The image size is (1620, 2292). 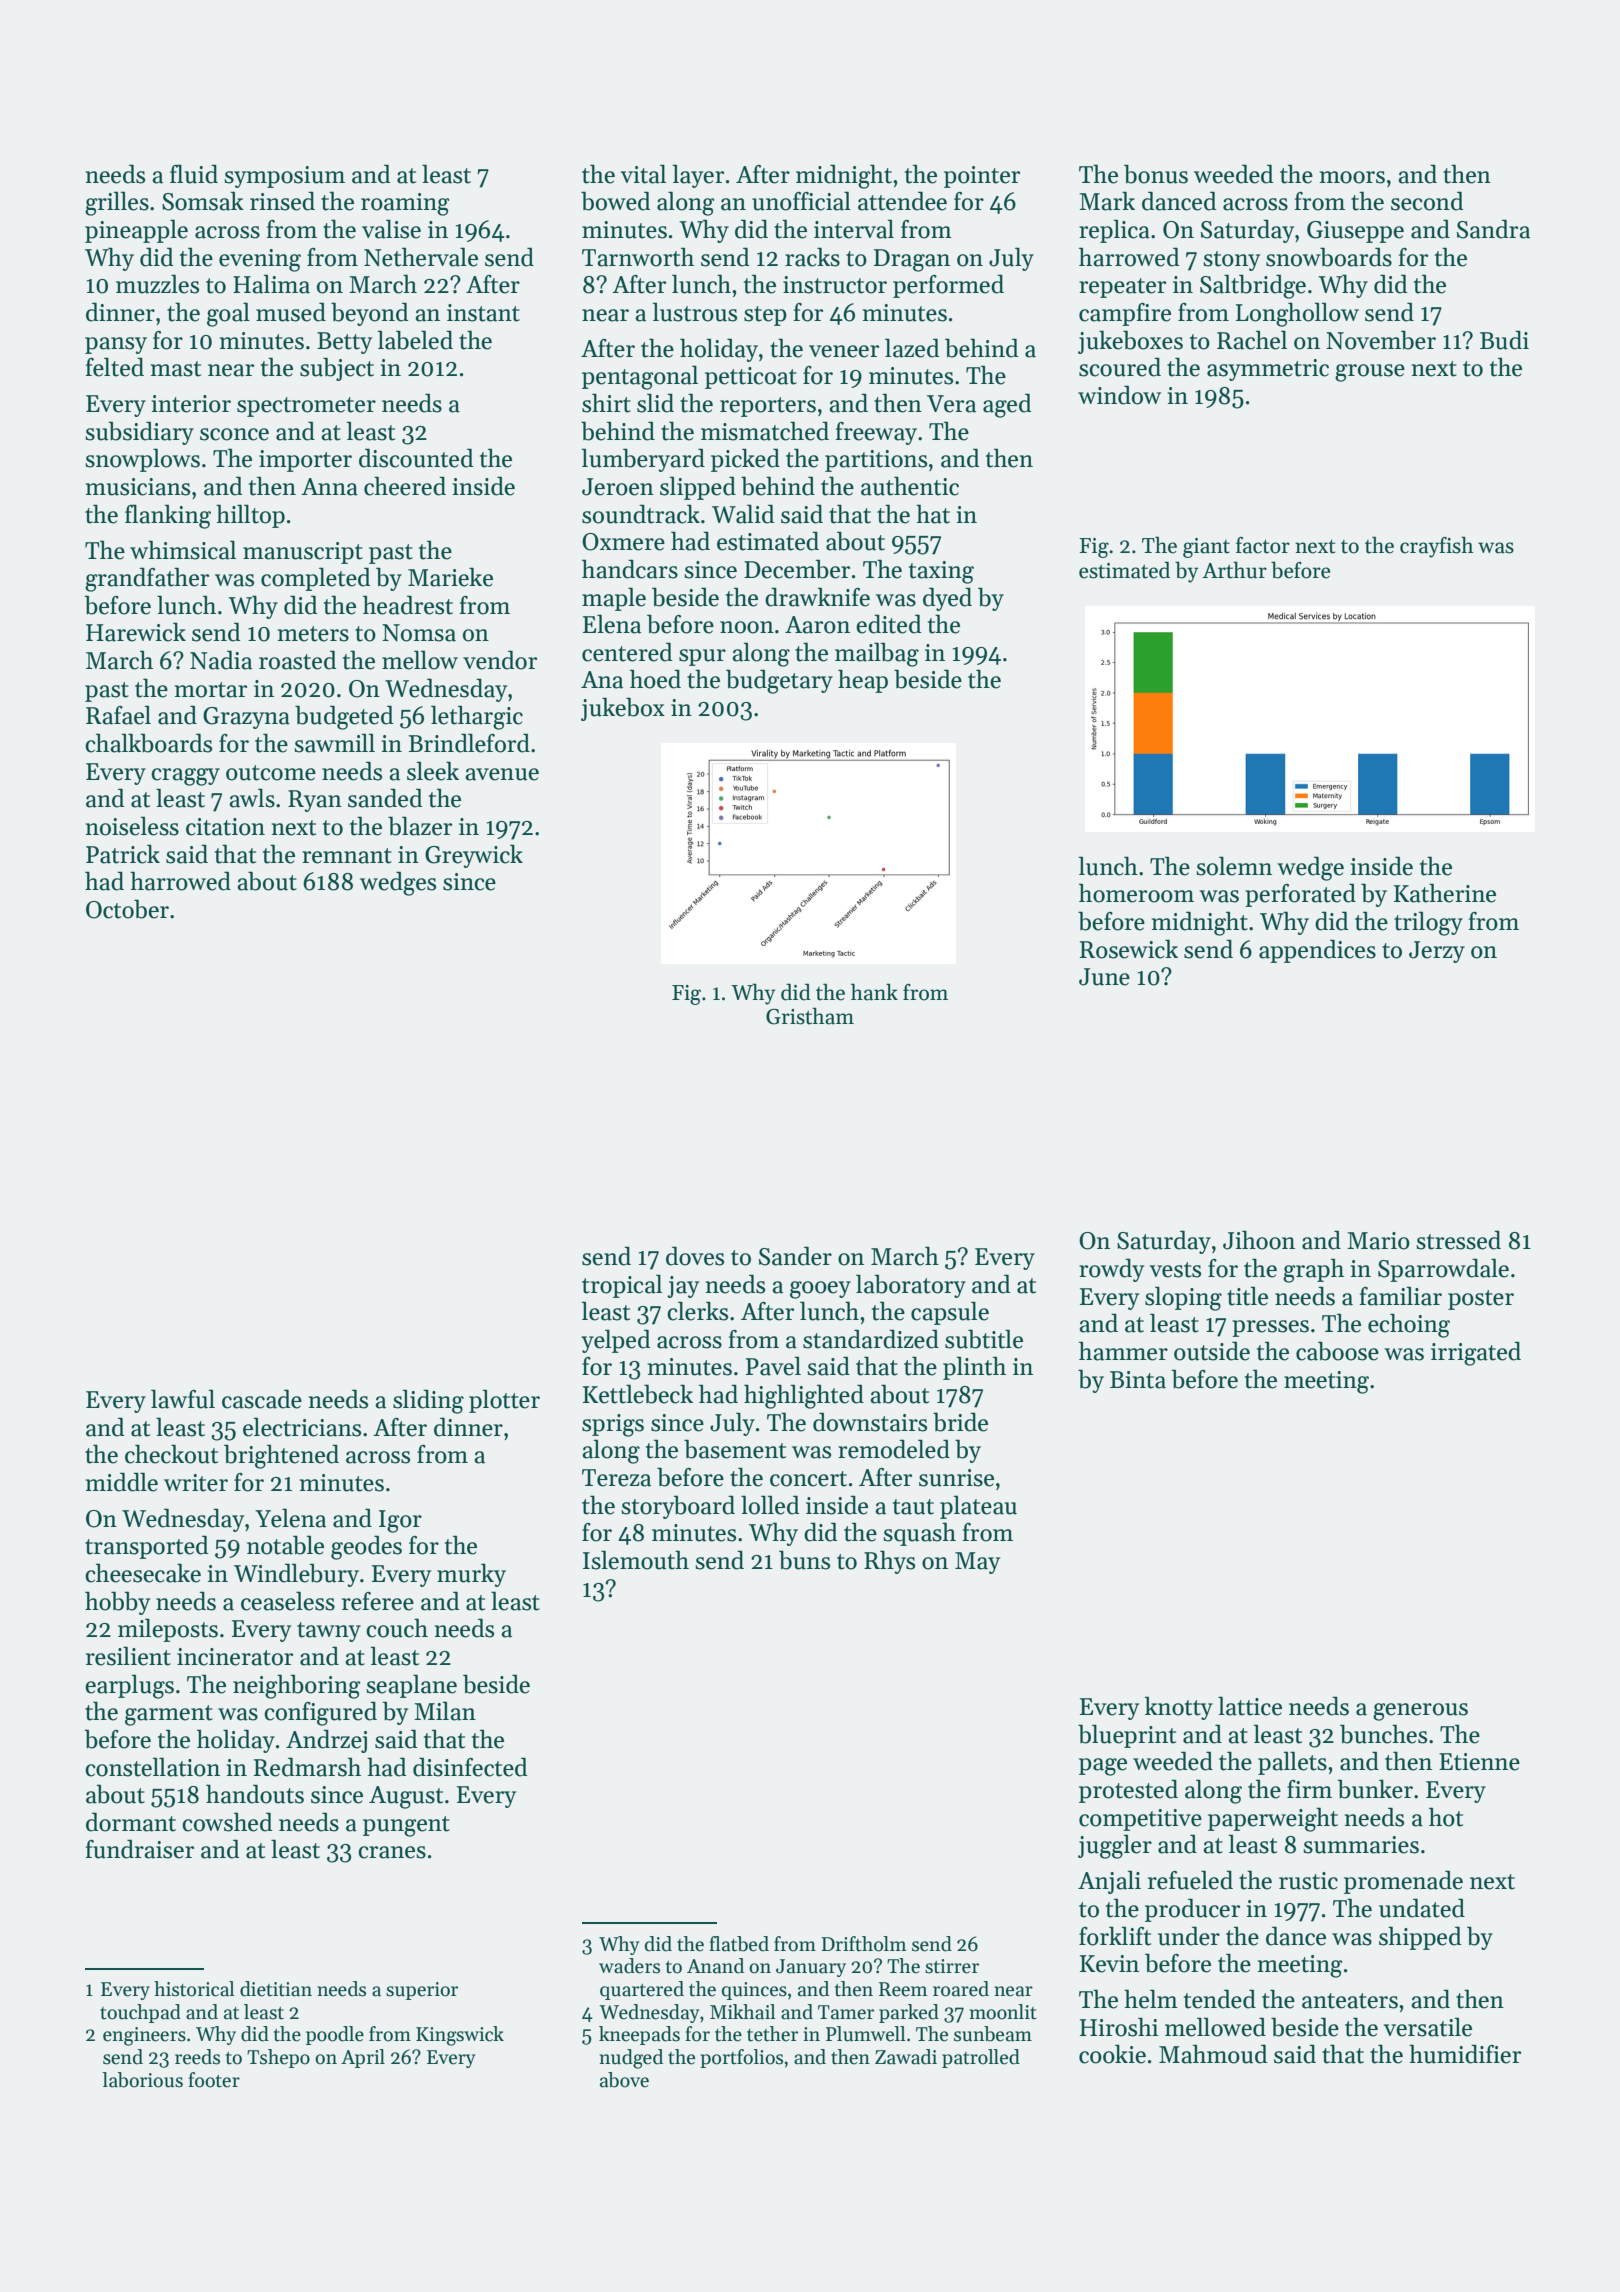 What do you see at coordinates (981, 2058) in the page?
I see `patrolled` at bounding box center [981, 2058].
